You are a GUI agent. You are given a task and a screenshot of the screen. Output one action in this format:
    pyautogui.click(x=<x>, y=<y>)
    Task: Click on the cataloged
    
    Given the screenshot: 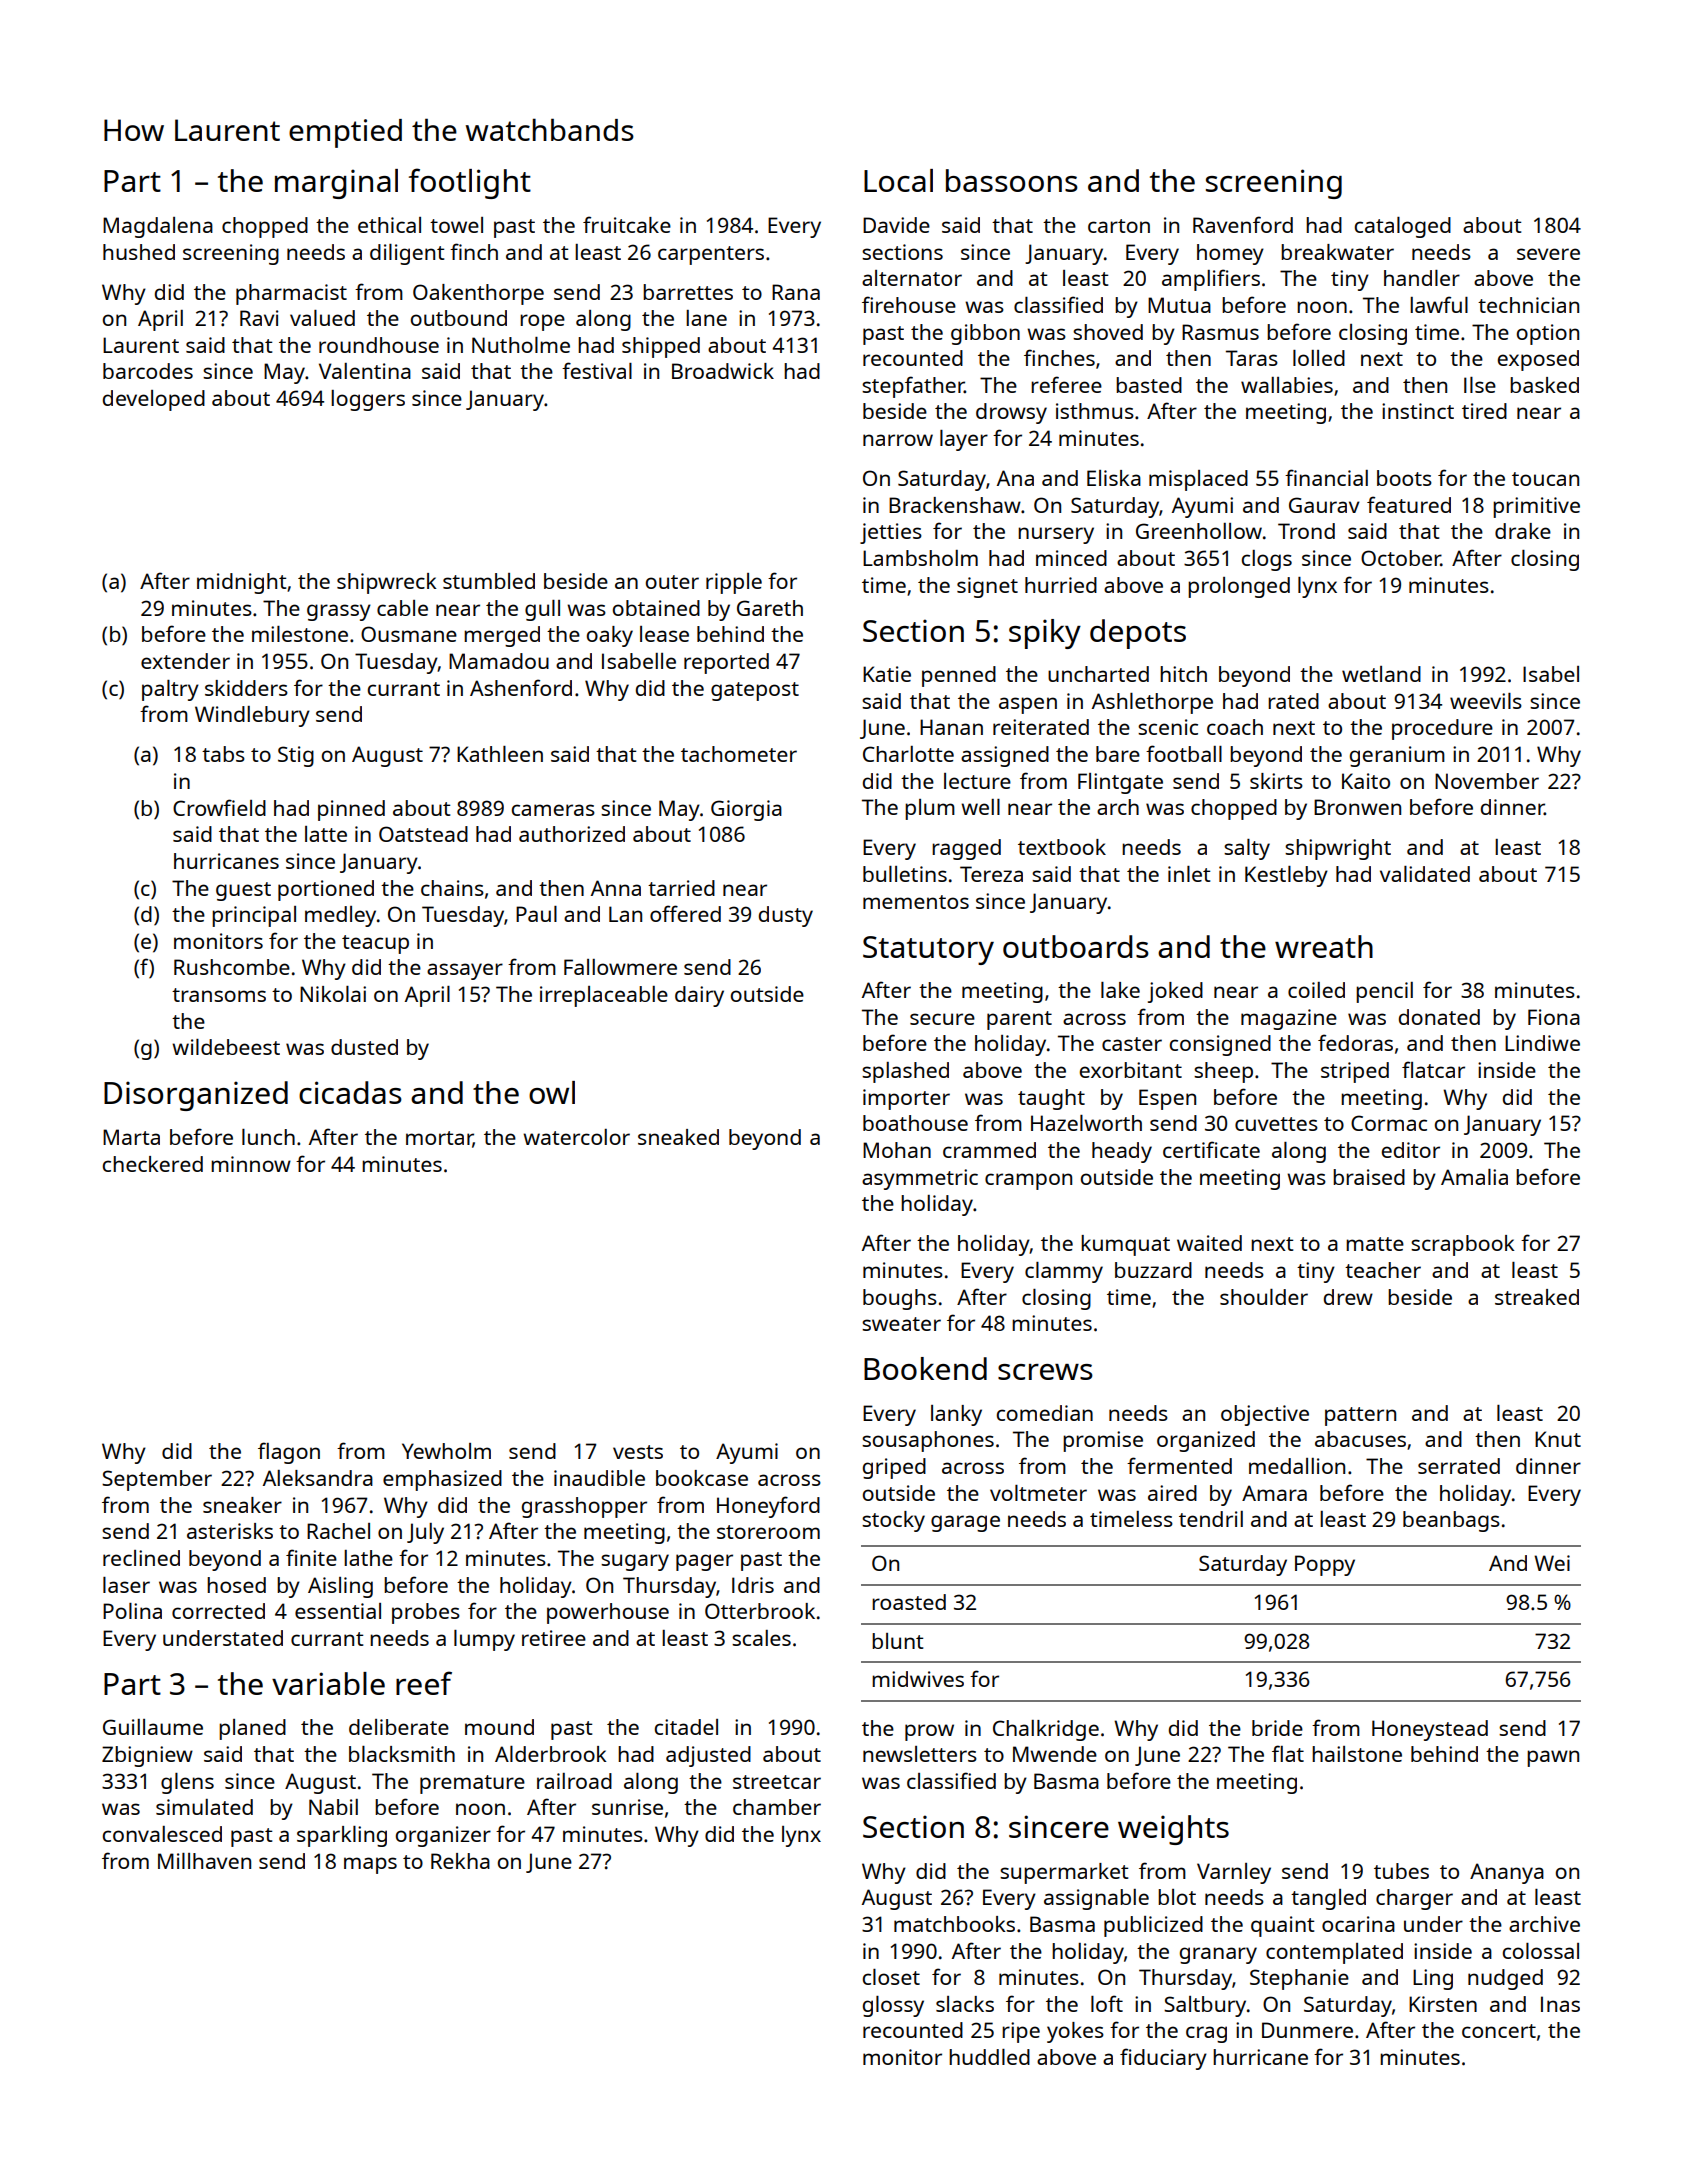 What is the action you would take?
    pyautogui.click(x=1403, y=227)
